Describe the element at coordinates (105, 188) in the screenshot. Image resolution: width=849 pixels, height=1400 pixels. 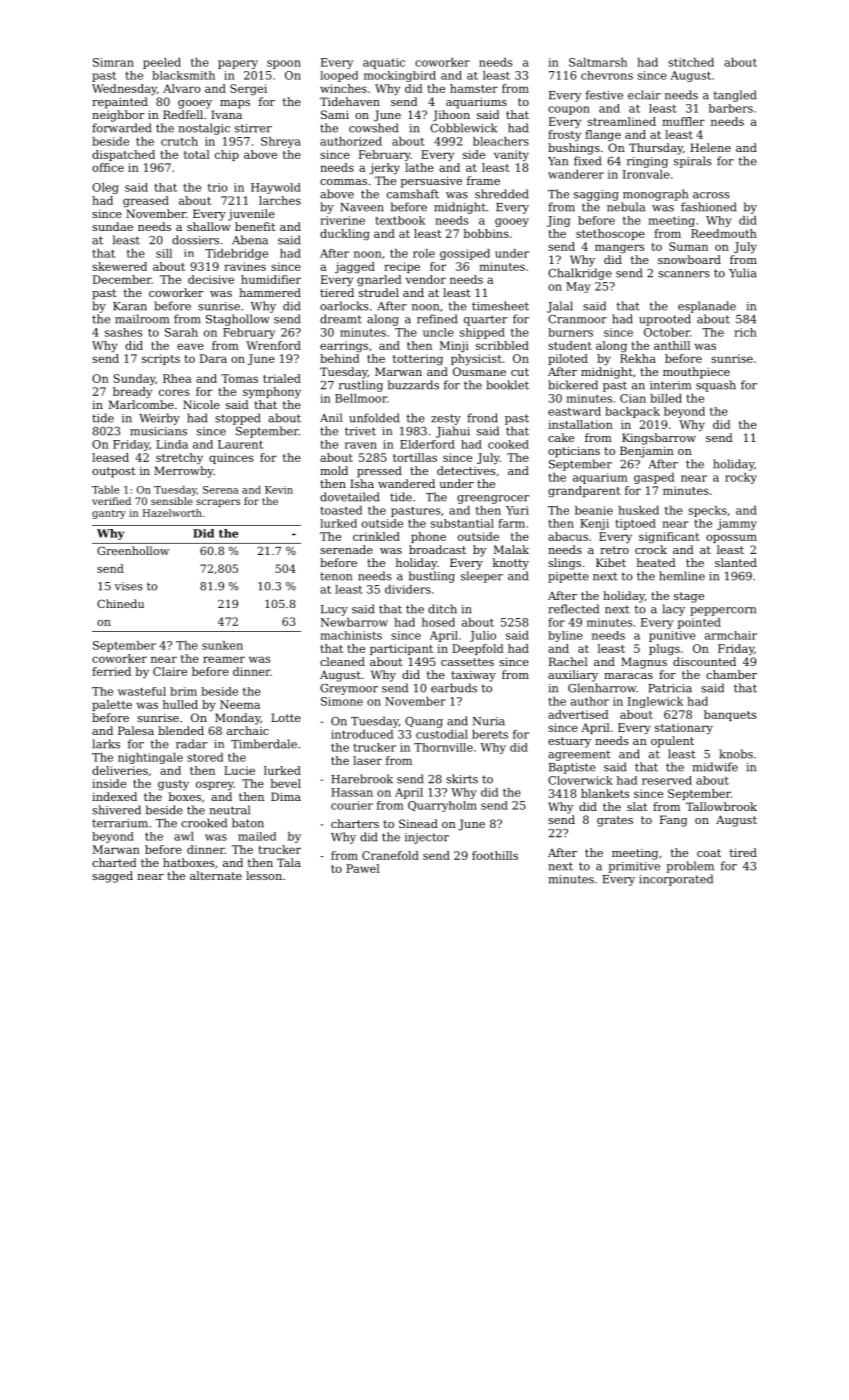
I see `Oleg` at that location.
